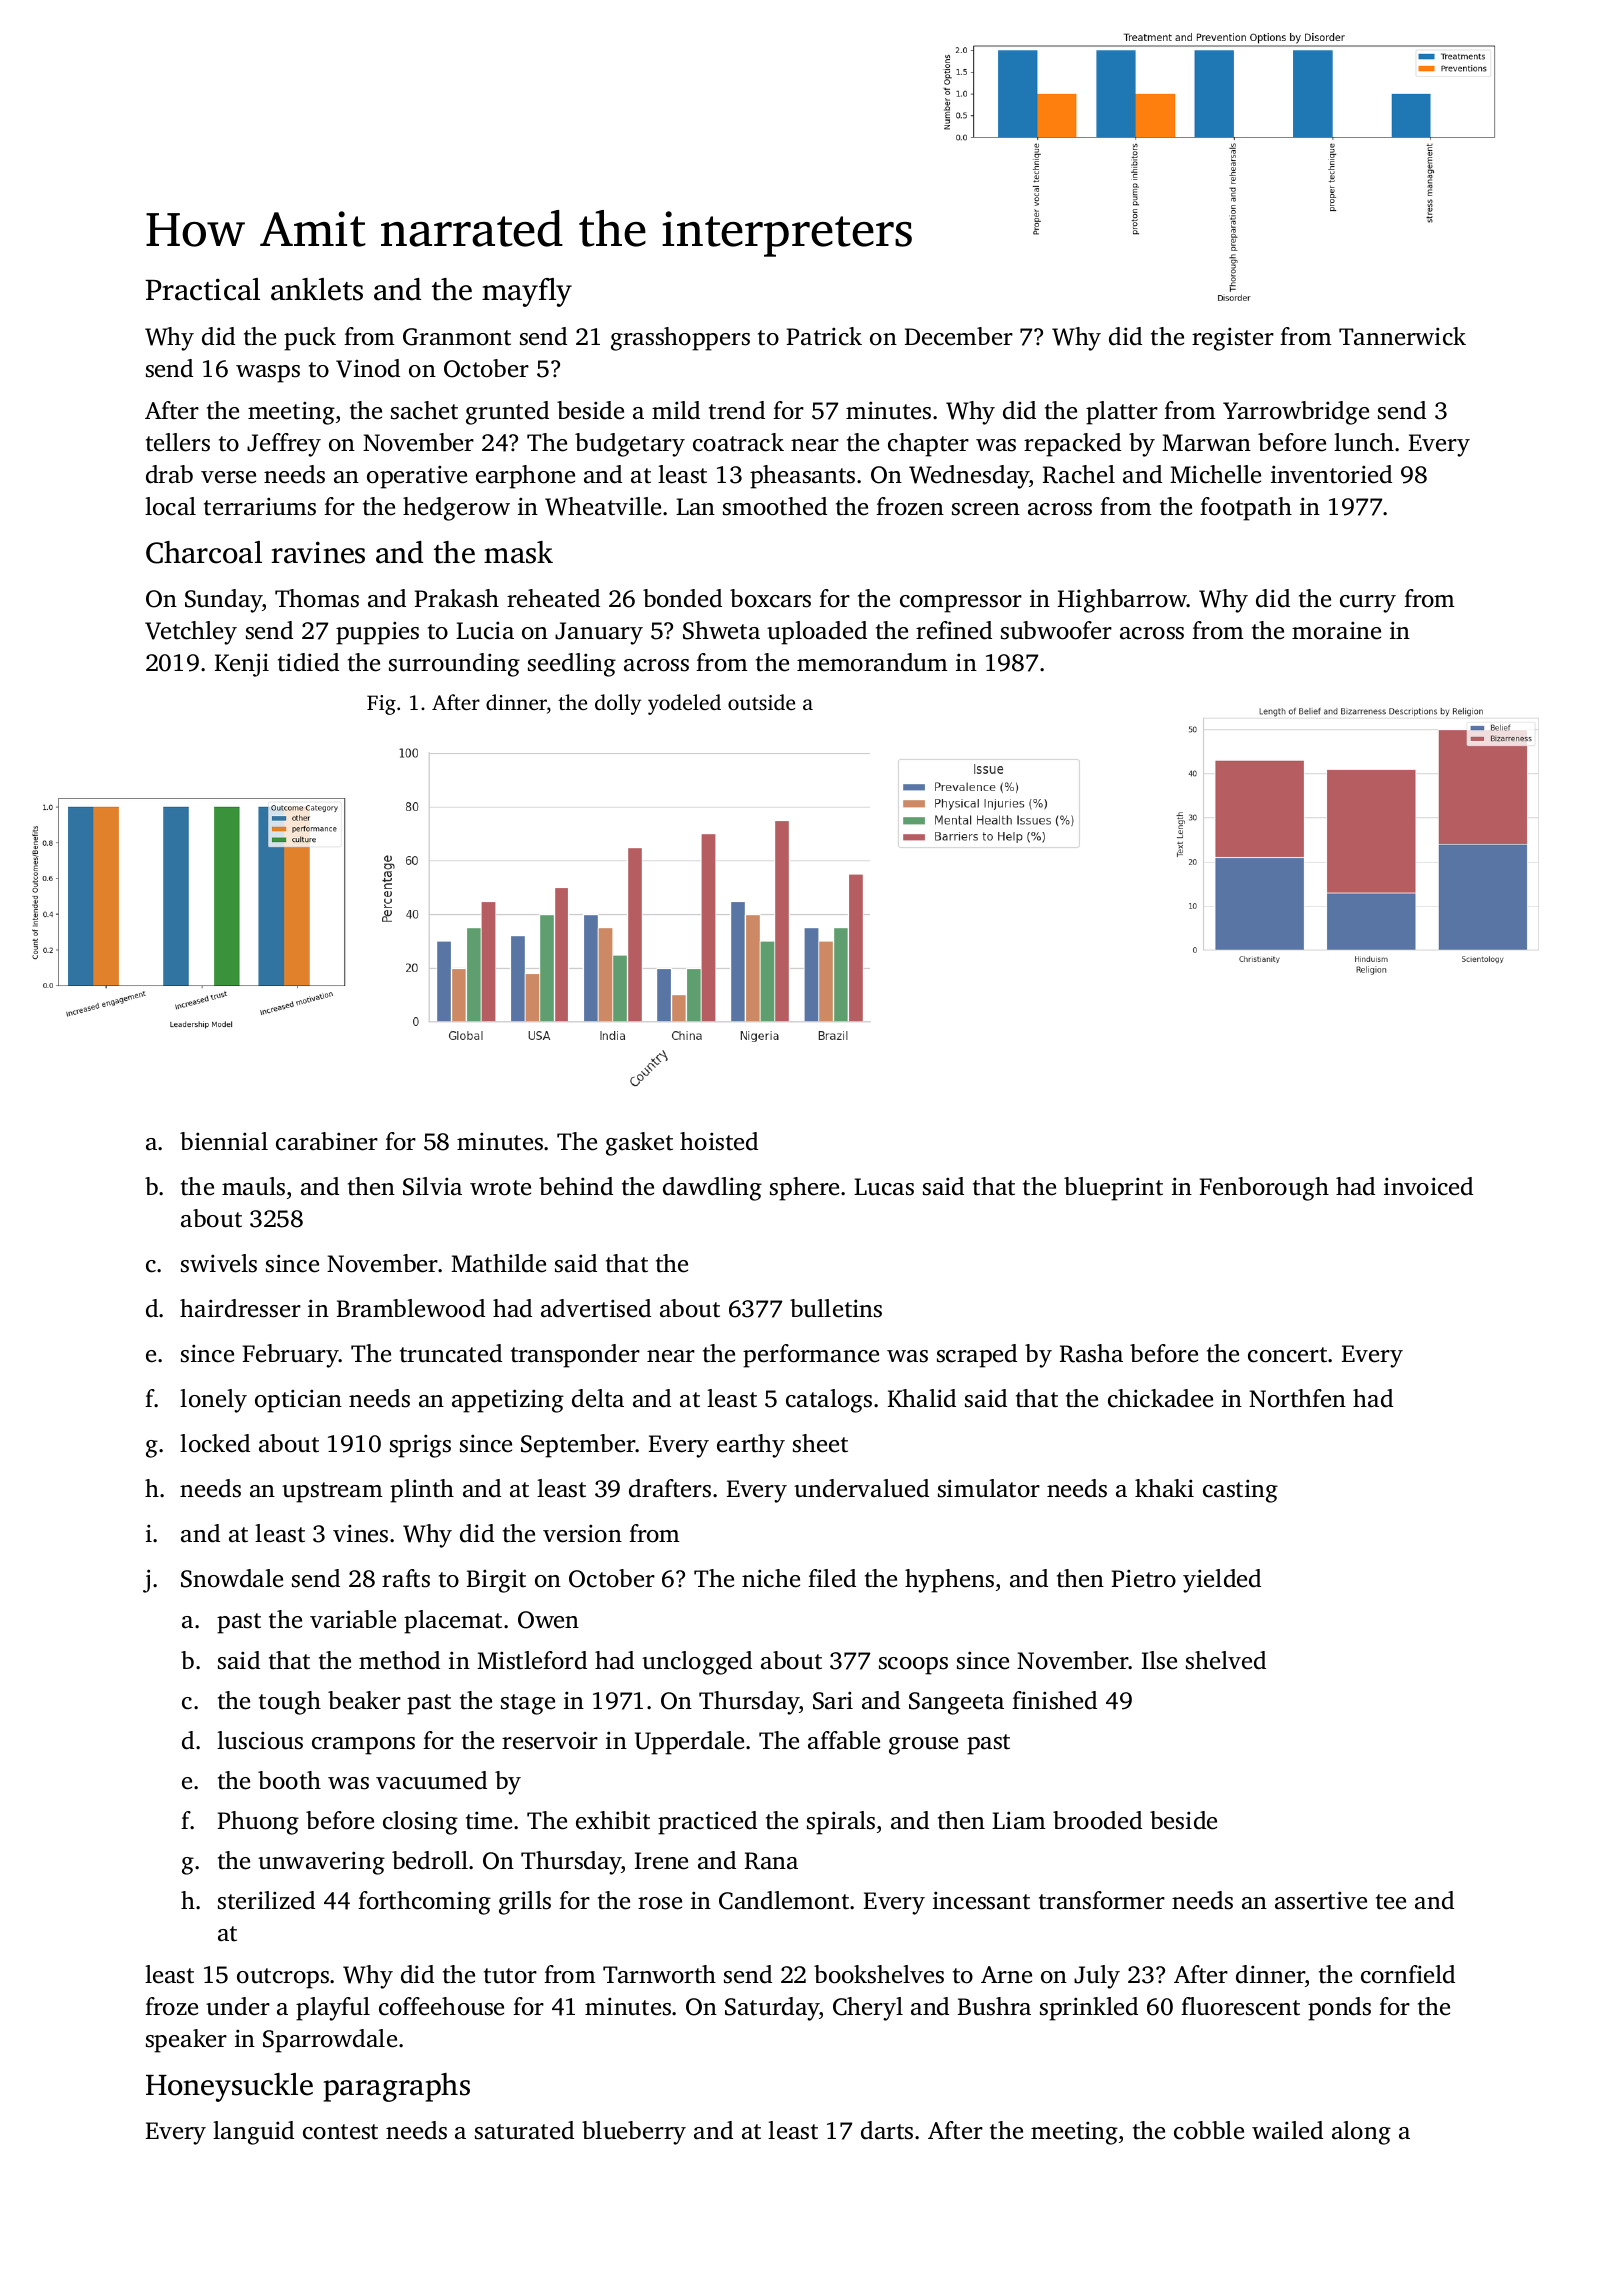 The width and height of the screenshot is (1620, 2292). I want to click on Fenborough, so click(1264, 1189).
